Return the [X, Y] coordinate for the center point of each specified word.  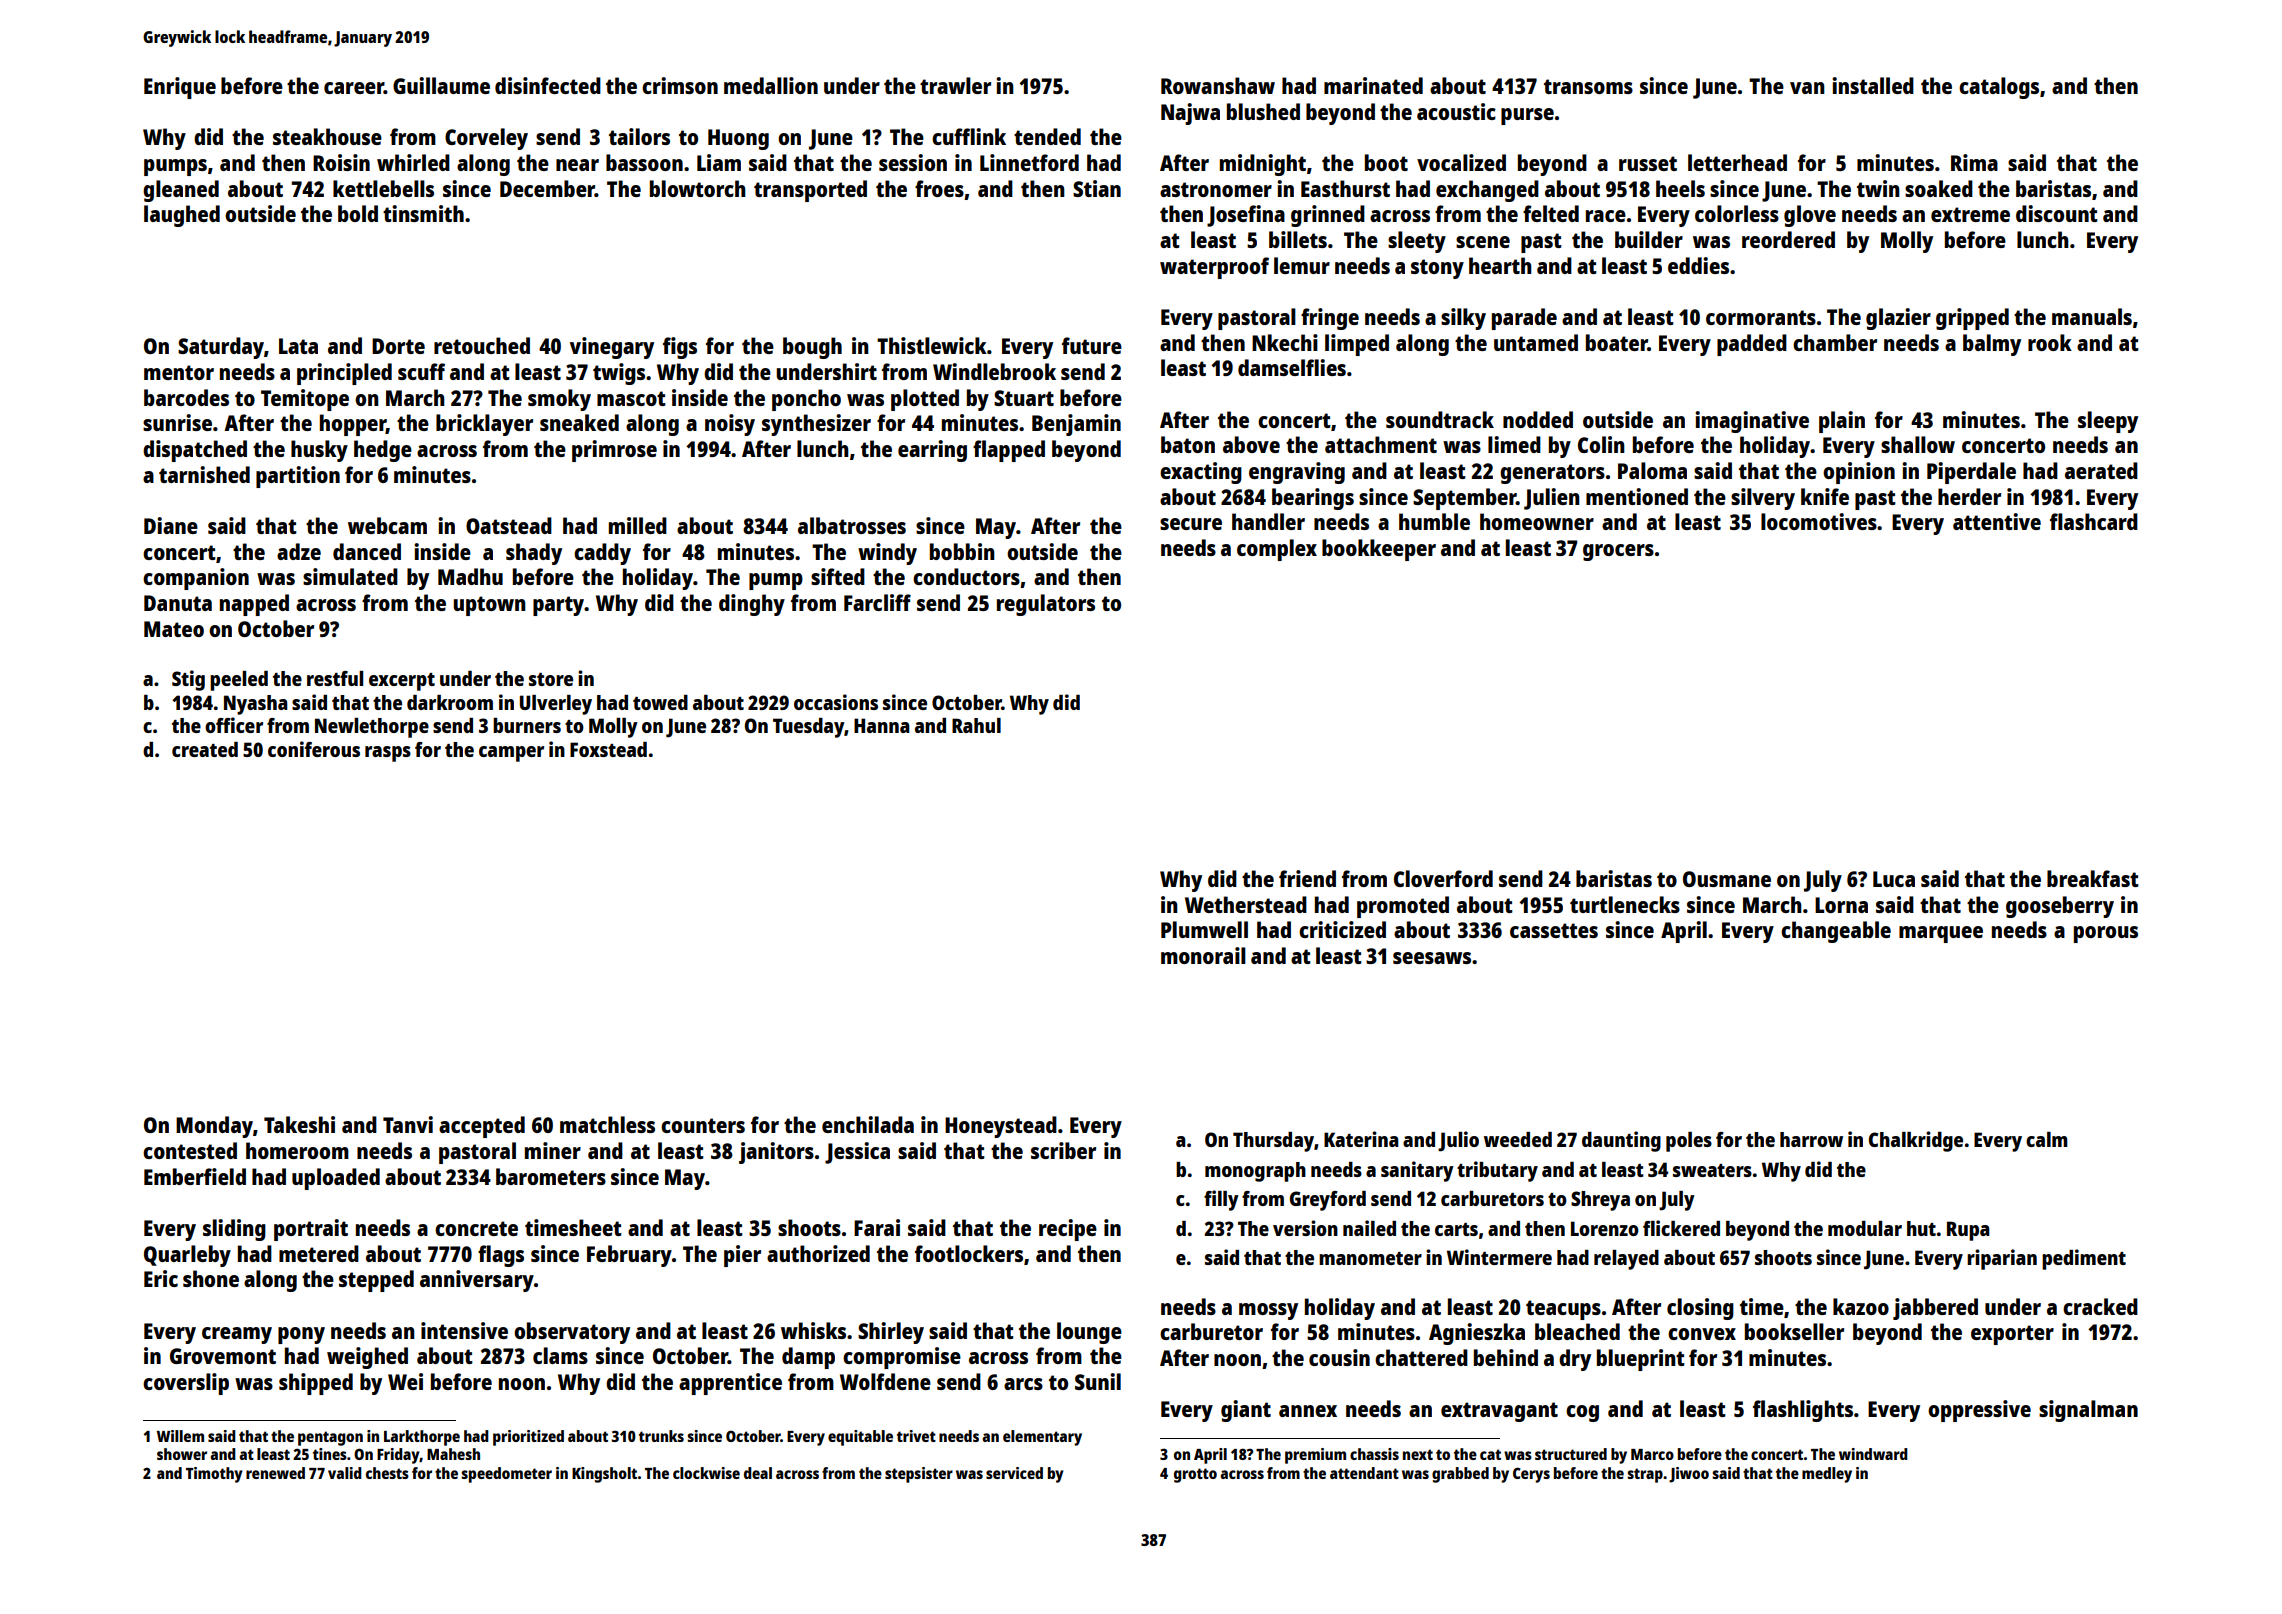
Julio [1458, 1141]
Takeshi [299, 1124]
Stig [188, 680]
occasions [836, 702]
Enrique [180, 88]
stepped [376, 1281]
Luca [1894, 879]
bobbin [962, 551]
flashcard [2094, 521]
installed [1873, 85]
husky [319, 451]
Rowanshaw [1218, 85]
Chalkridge [1916, 1141]
